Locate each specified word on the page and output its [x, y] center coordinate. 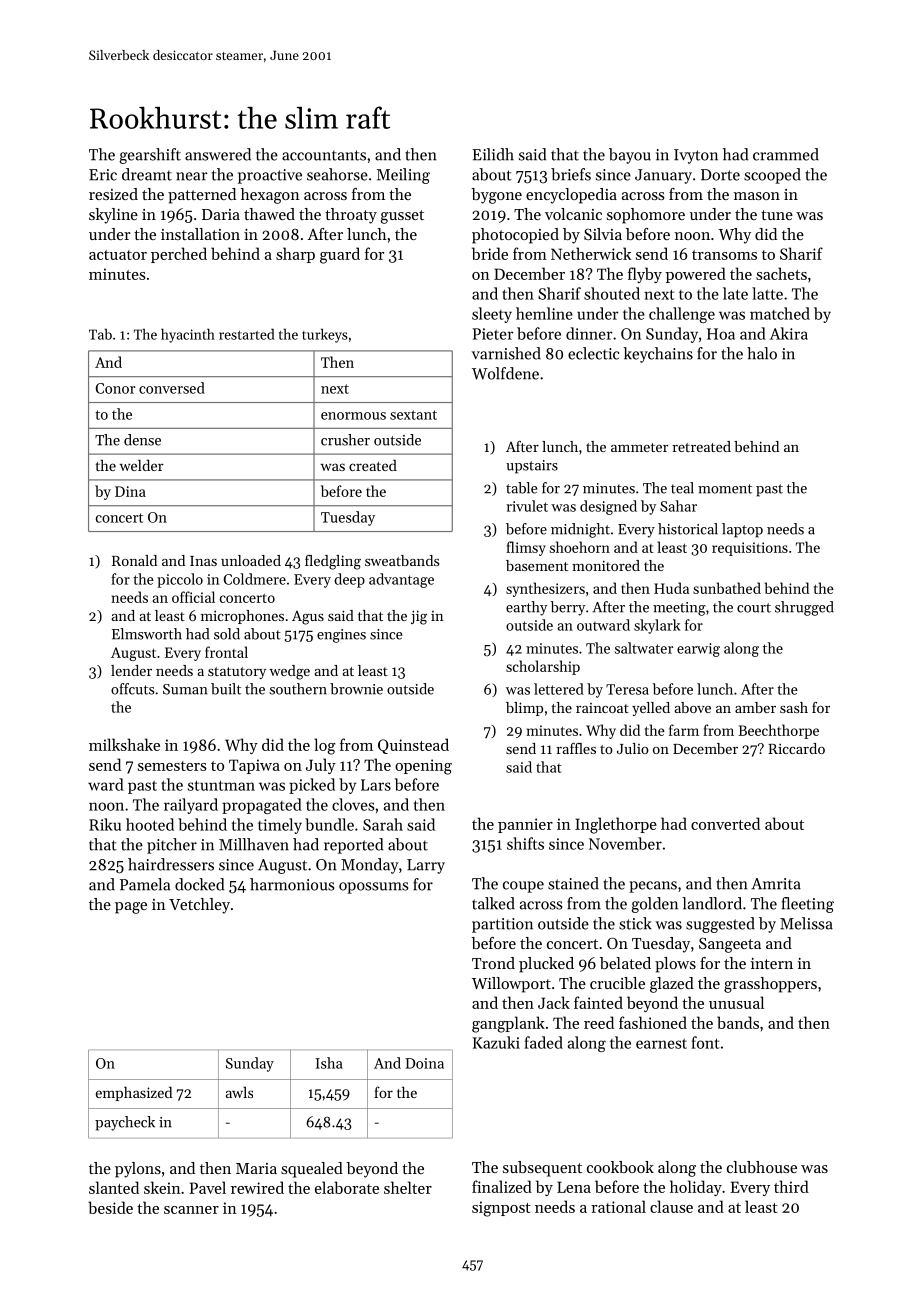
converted [725, 823]
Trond [493, 963]
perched [179, 255]
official [193, 597]
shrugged [804, 608]
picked [312, 786]
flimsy [526, 548]
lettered [559, 689]
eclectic [593, 353]
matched [780, 313]
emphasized [134, 1094]
